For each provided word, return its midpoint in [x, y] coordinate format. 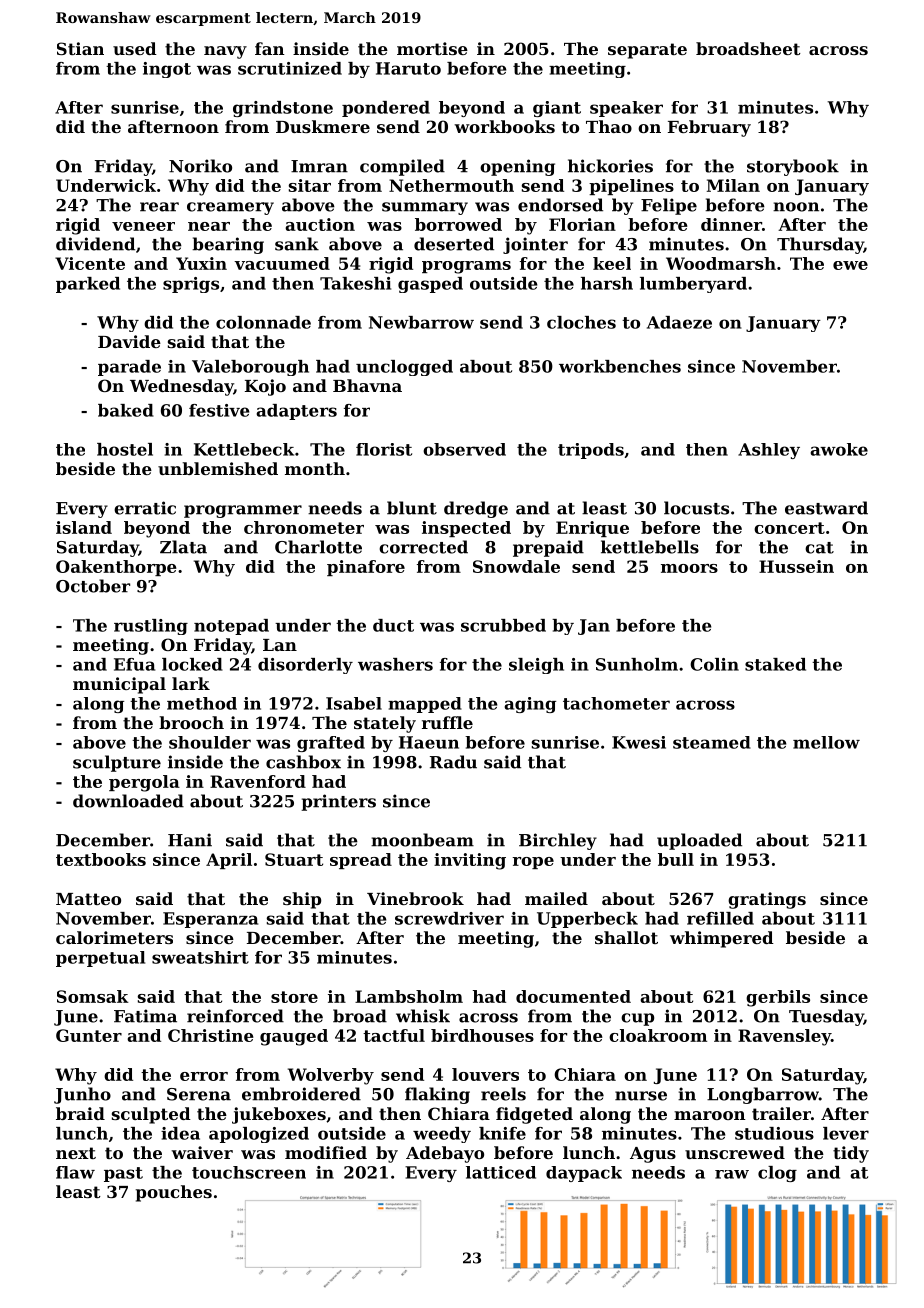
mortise [432, 48]
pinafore [366, 568]
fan [269, 48]
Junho [82, 1095]
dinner [731, 224]
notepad [231, 627]
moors [689, 568]
